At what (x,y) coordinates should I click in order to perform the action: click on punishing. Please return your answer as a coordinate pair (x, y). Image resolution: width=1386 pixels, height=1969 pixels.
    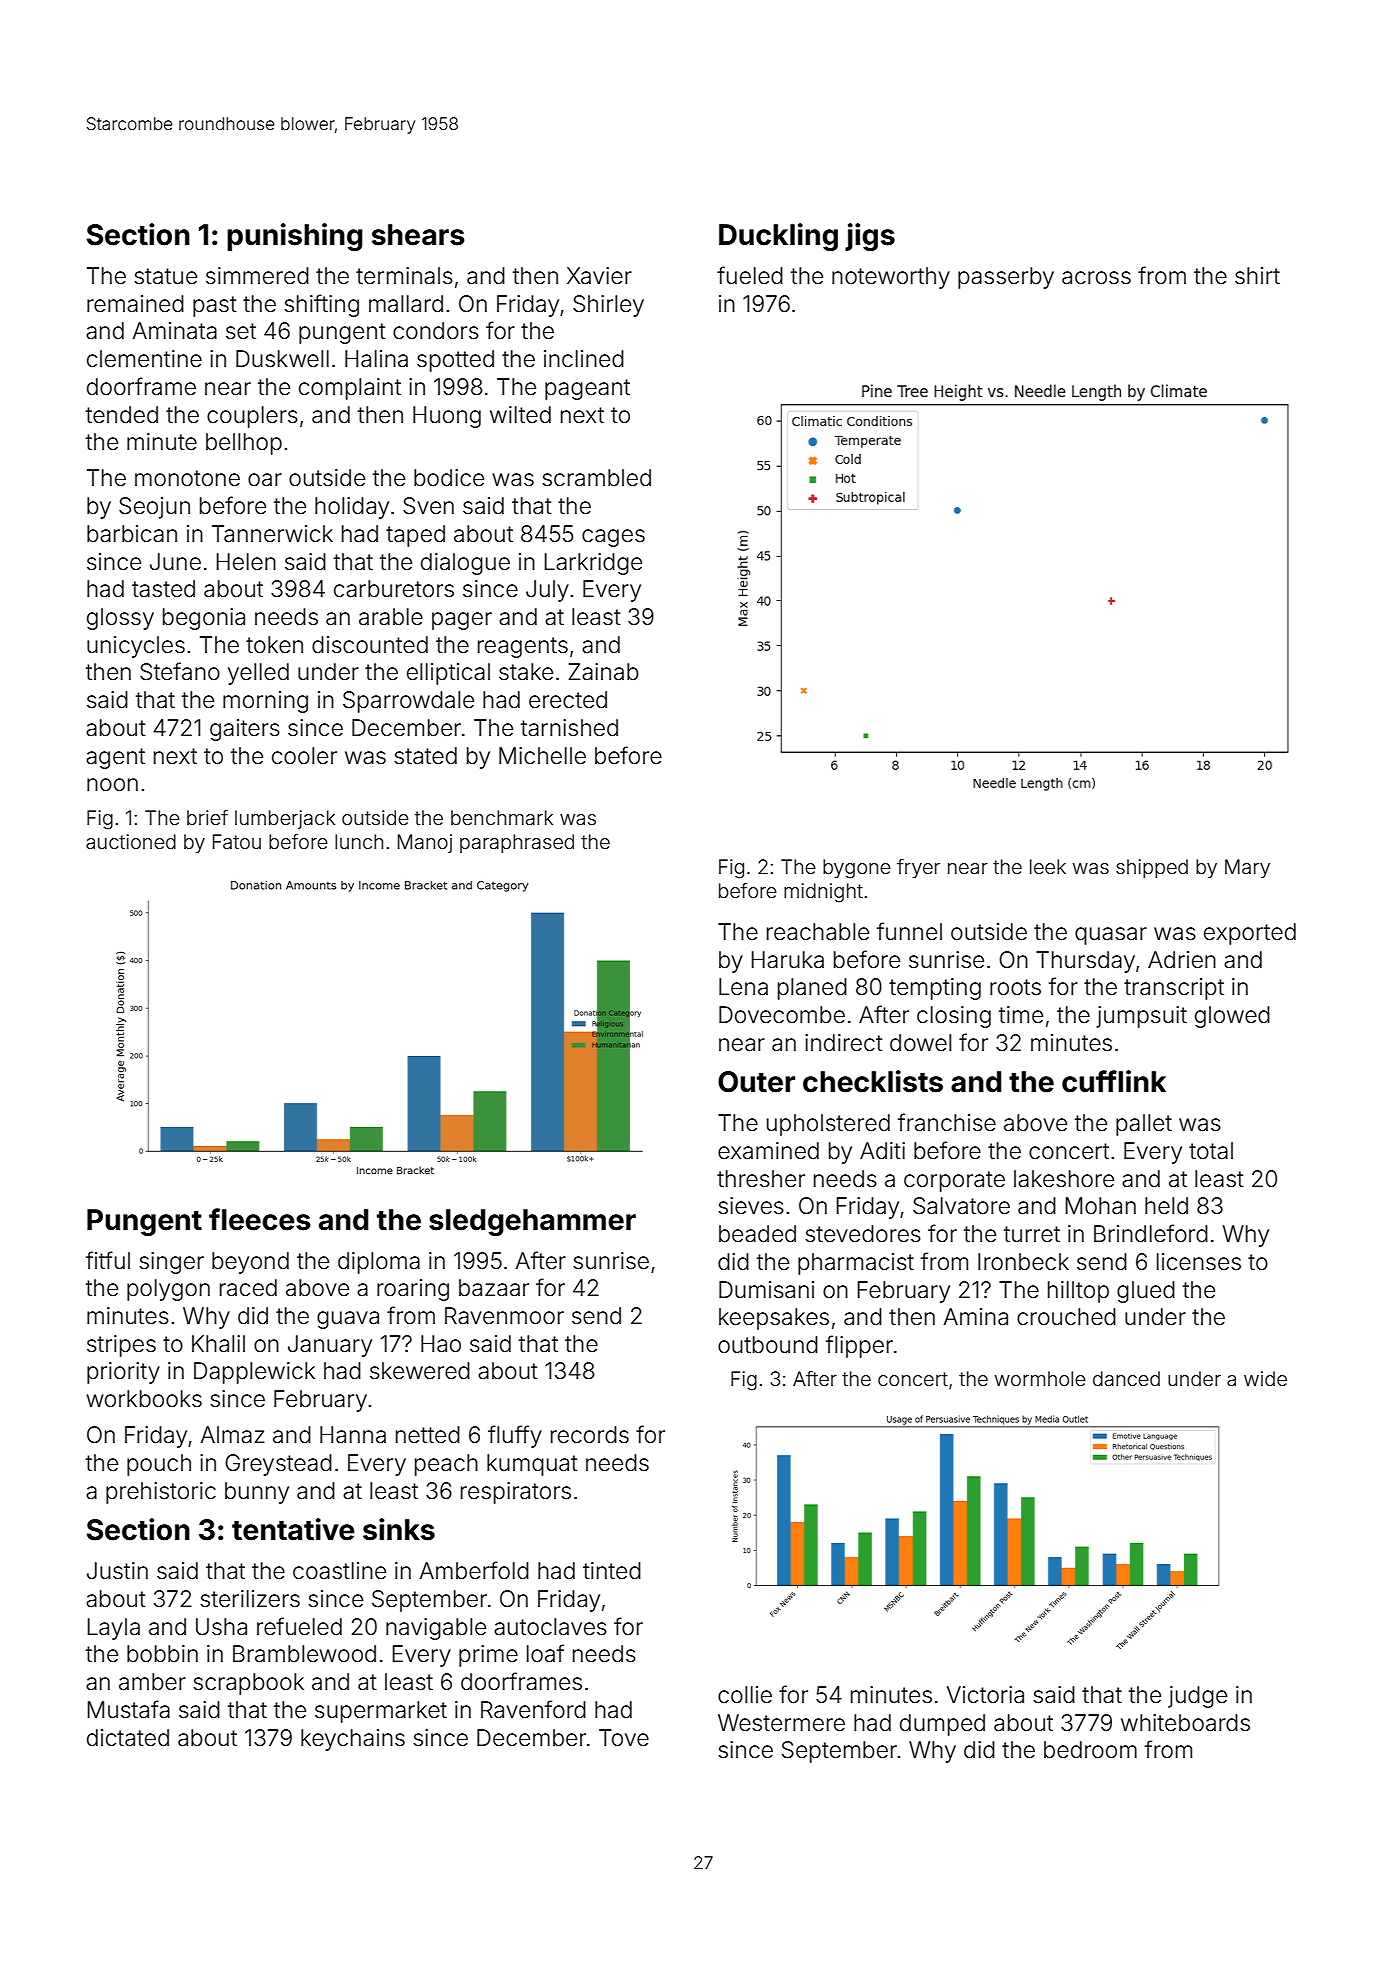
    Looking at the image, I should click on (295, 237).
